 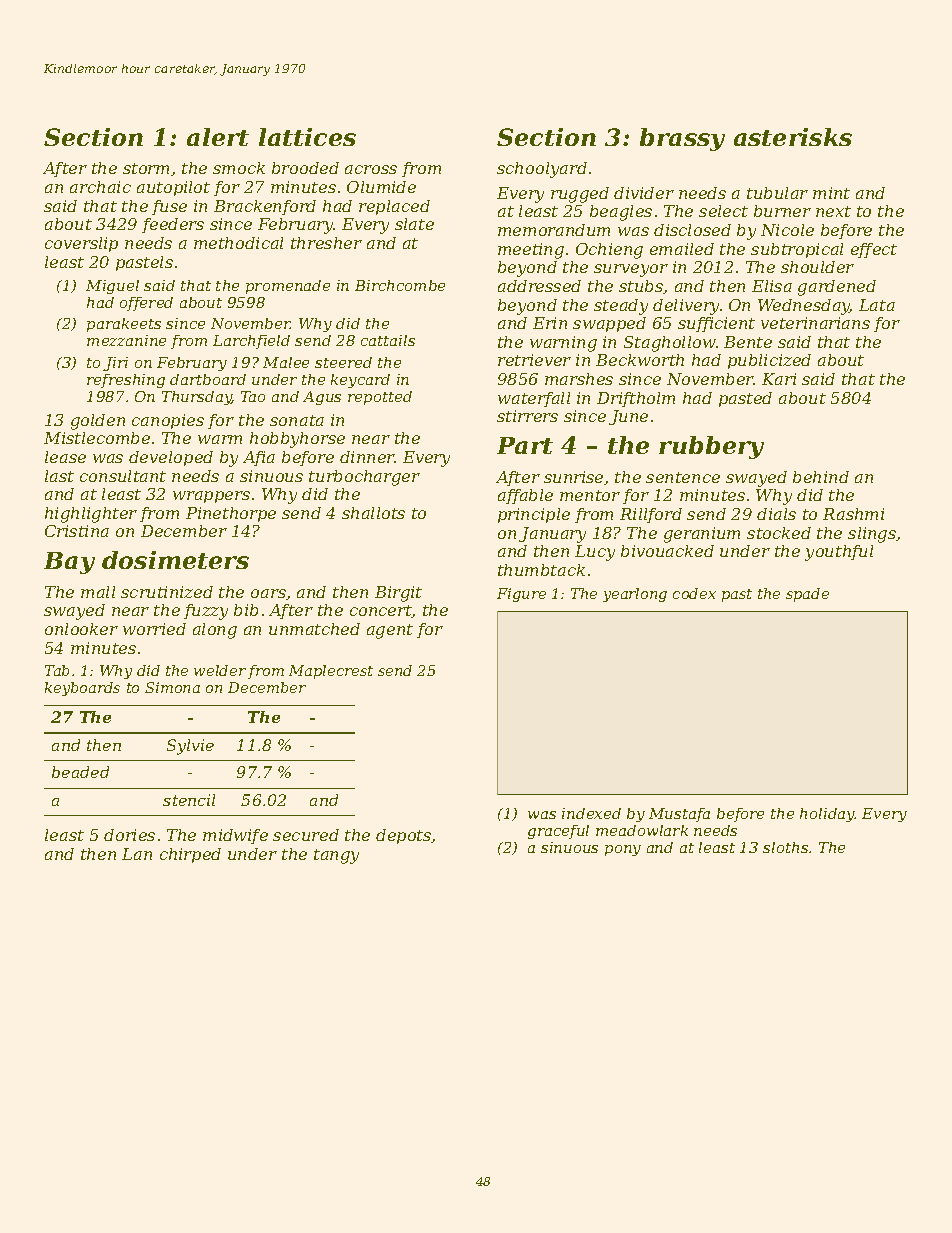 I want to click on asterisks, so click(x=793, y=137).
